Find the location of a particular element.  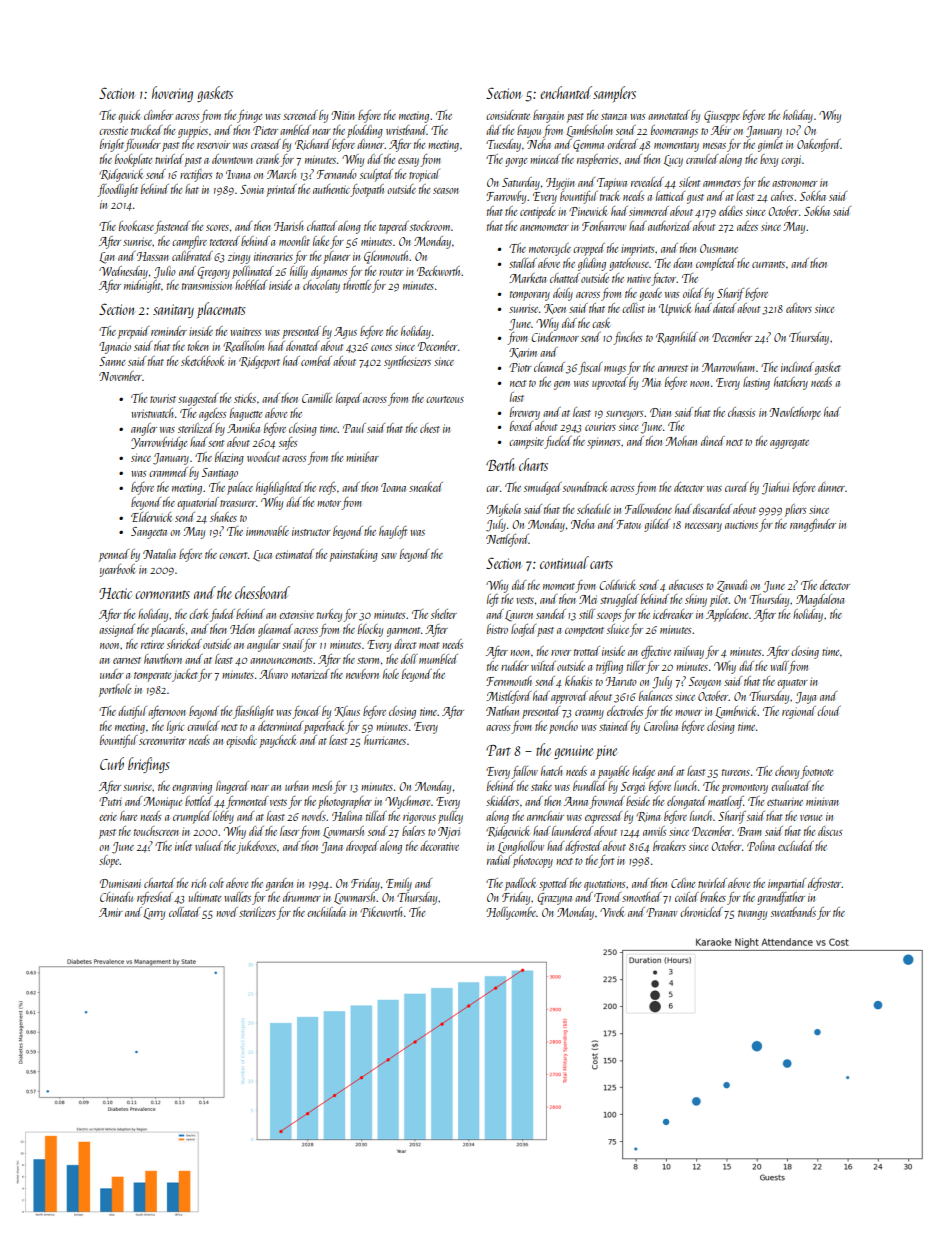

saw is located at coordinates (389, 556).
